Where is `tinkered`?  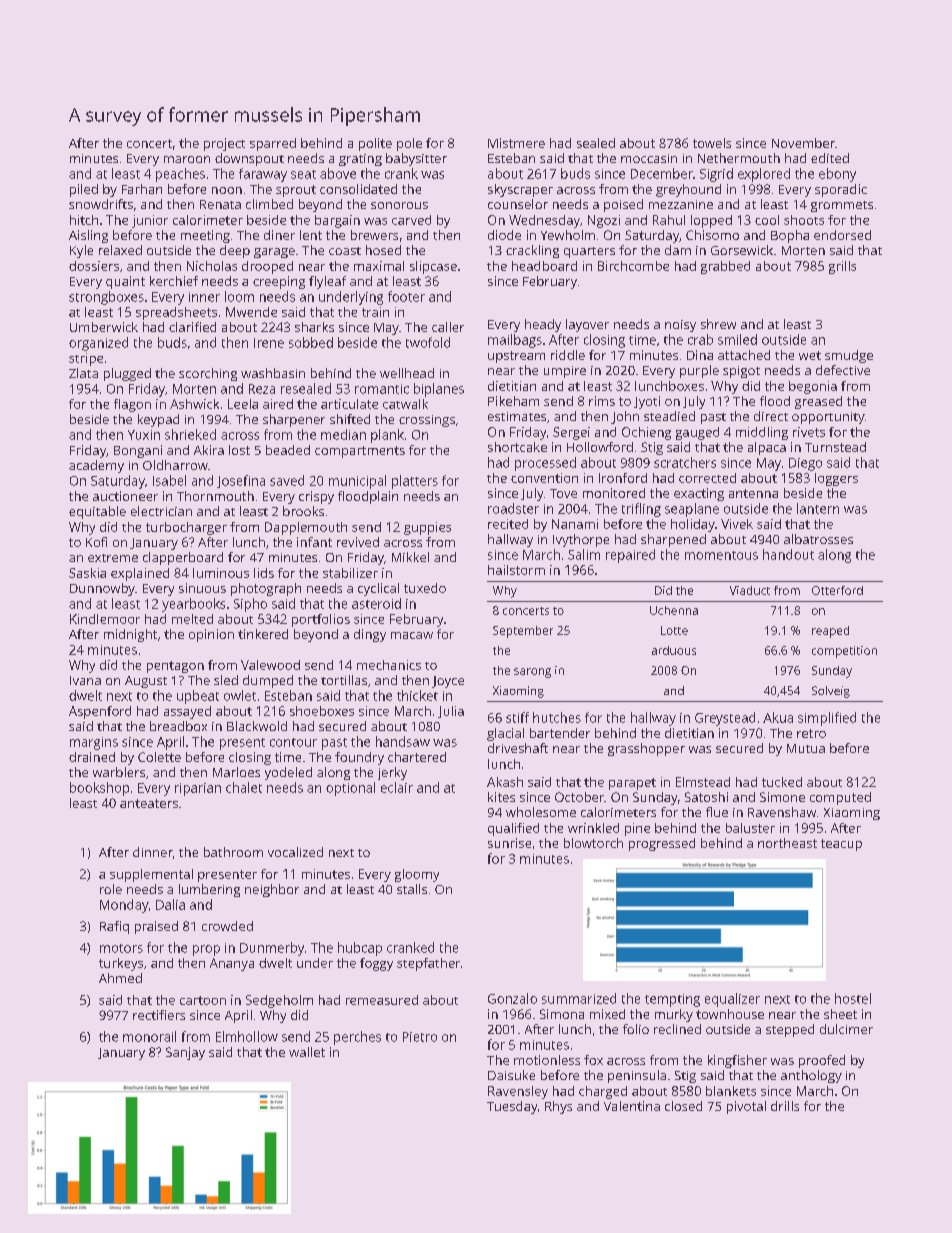 tinkered is located at coordinates (263, 634).
